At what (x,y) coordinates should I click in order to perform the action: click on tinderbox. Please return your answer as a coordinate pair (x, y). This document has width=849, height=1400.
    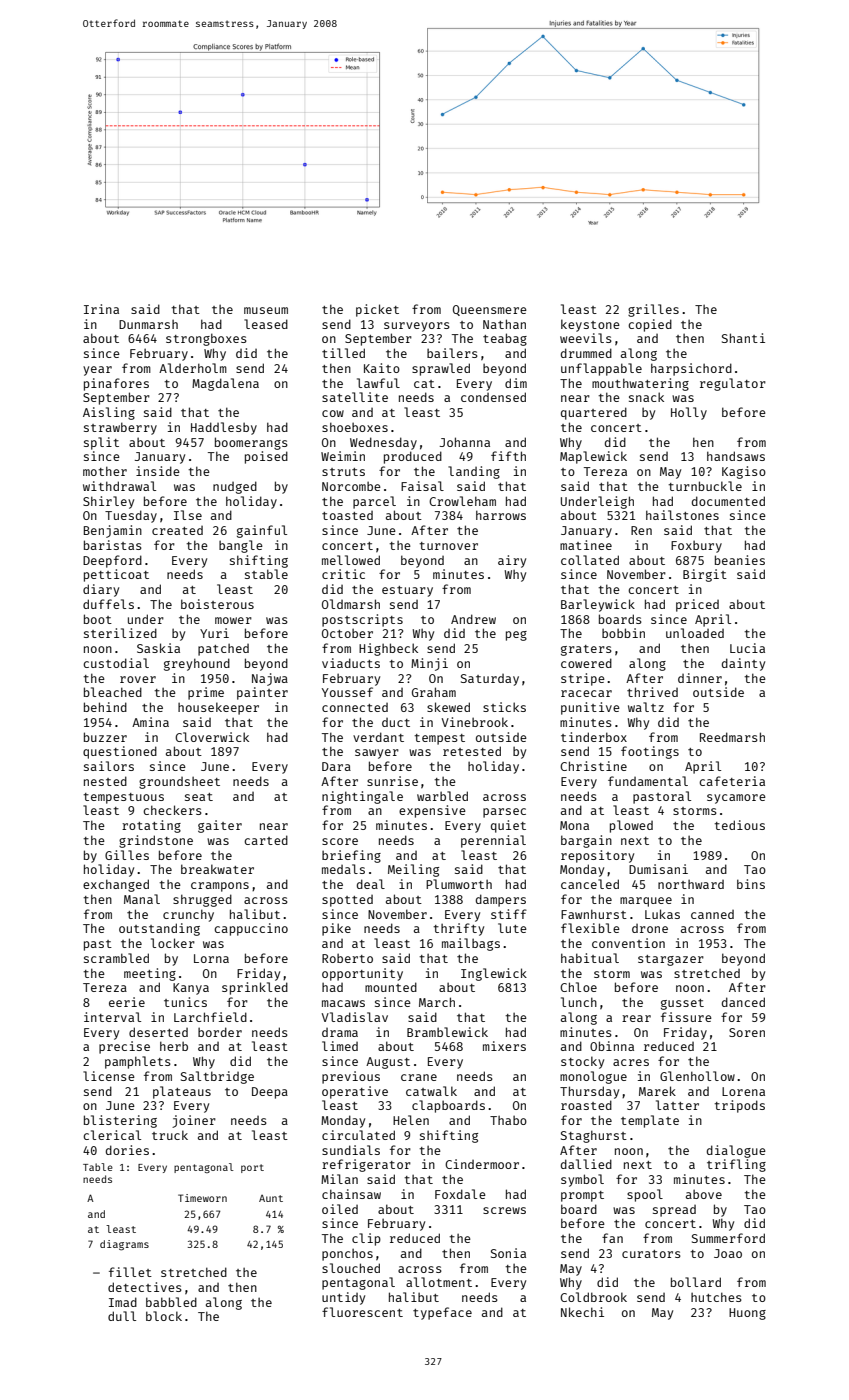
    Looking at the image, I should click on (594, 737).
